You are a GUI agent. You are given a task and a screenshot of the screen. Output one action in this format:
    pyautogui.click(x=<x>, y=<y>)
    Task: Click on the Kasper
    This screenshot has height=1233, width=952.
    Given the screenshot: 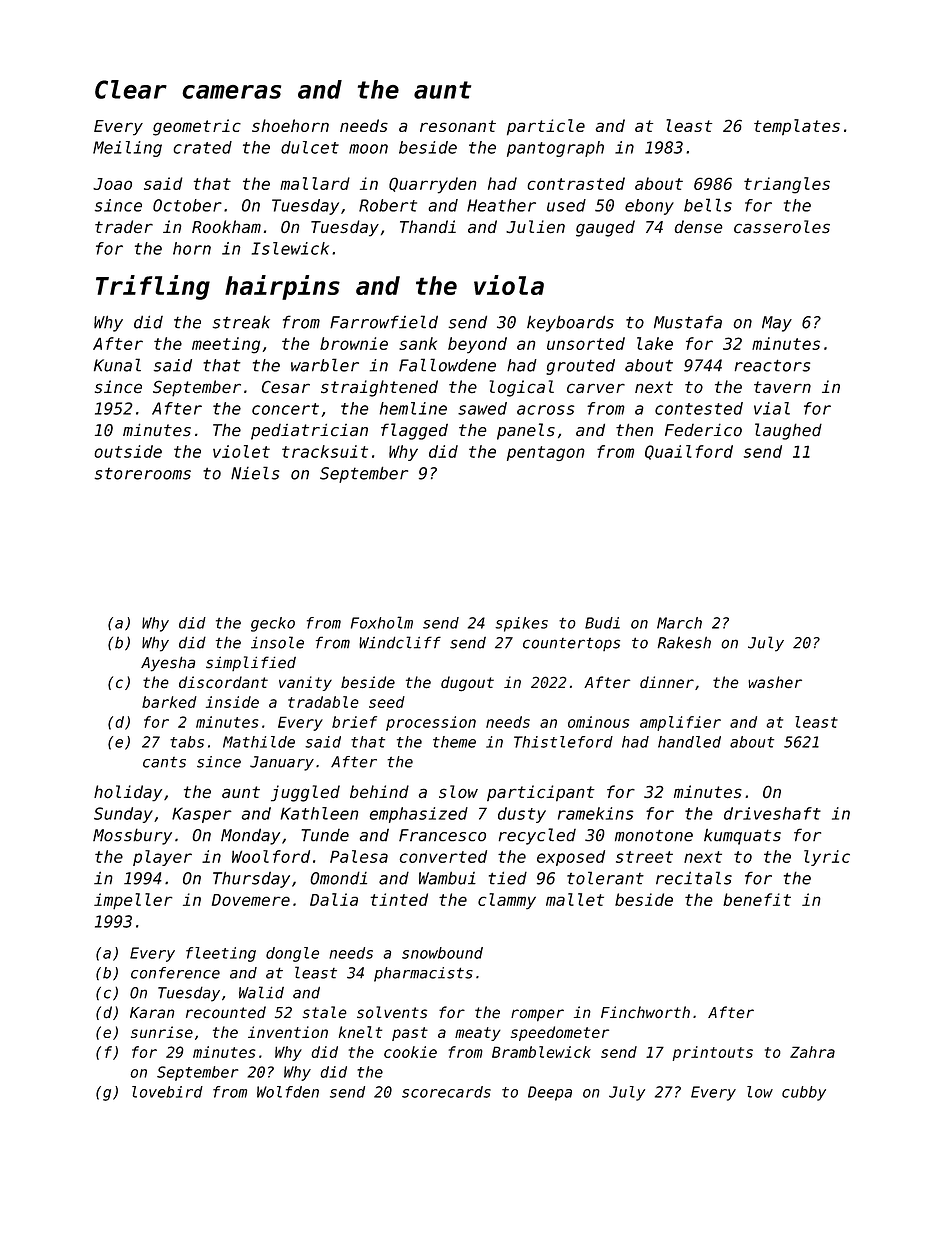 What is the action you would take?
    pyautogui.click(x=202, y=815)
